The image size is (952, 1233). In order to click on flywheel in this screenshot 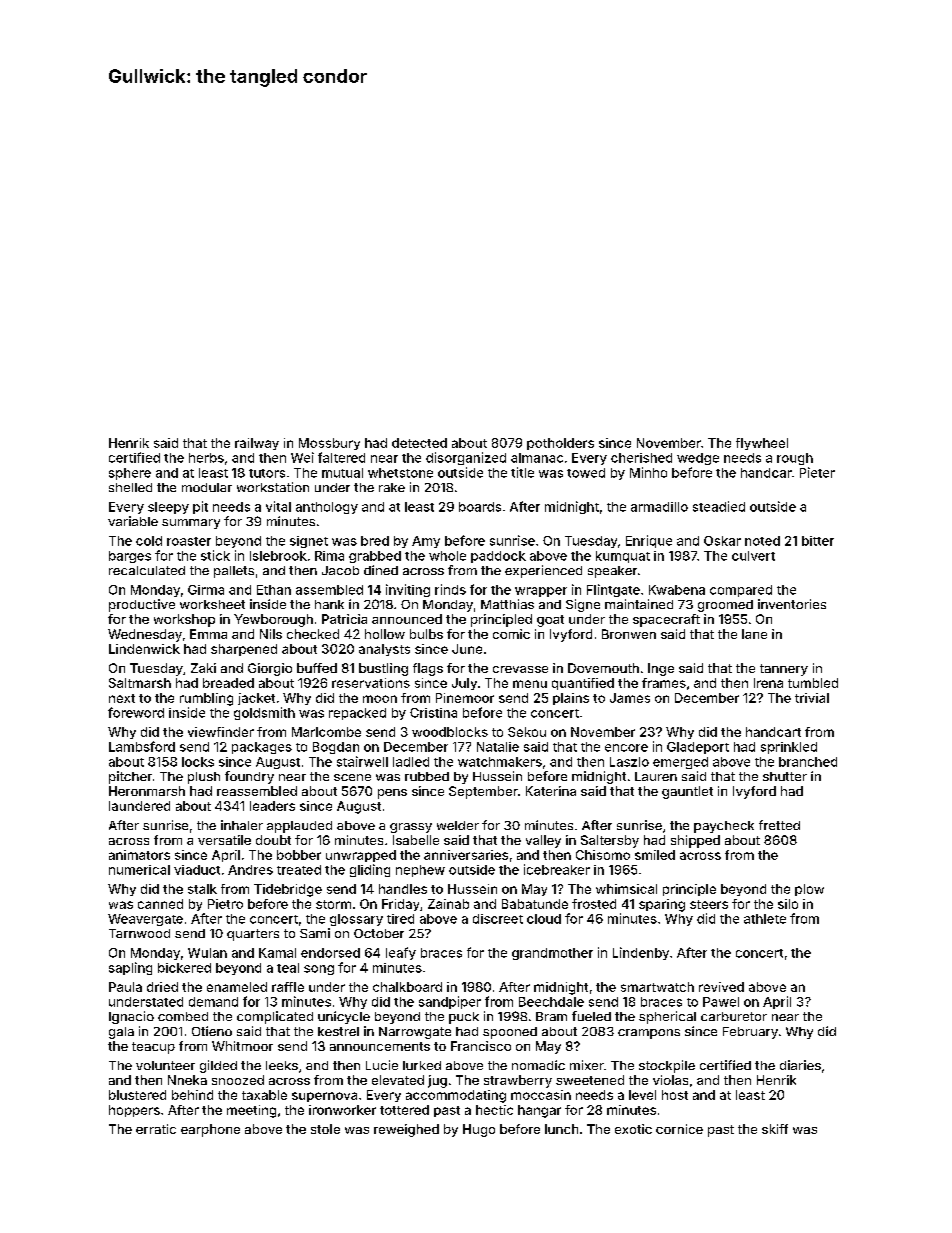, I will do `click(762, 444)`.
